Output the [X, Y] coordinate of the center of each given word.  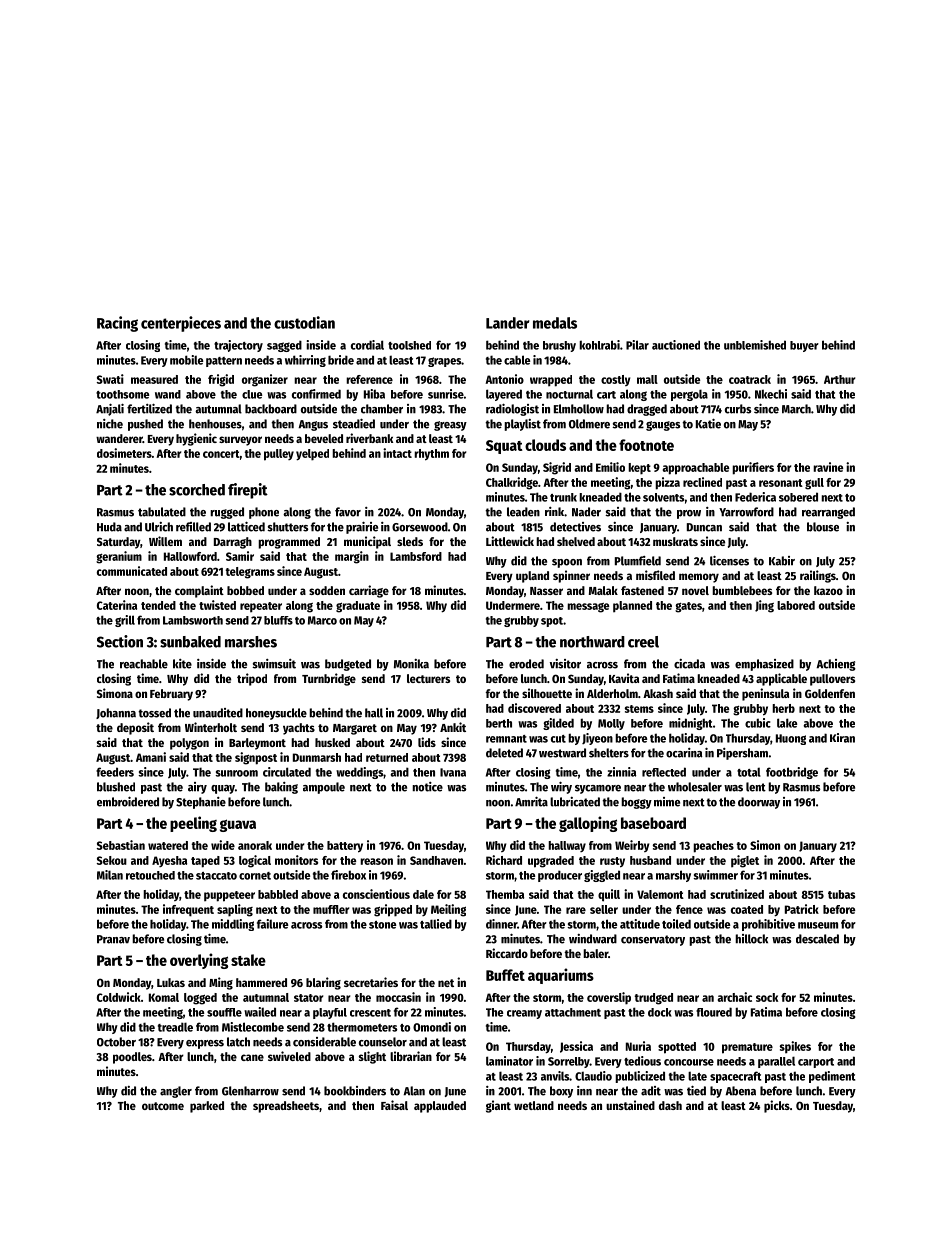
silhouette [547, 693]
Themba [505, 894]
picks [777, 1106]
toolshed [409, 345]
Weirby [632, 846]
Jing [764, 606]
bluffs [278, 620]
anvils [555, 1076]
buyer [804, 346]
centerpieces [181, 324]
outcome [163, 1106]
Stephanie [201, 803]
